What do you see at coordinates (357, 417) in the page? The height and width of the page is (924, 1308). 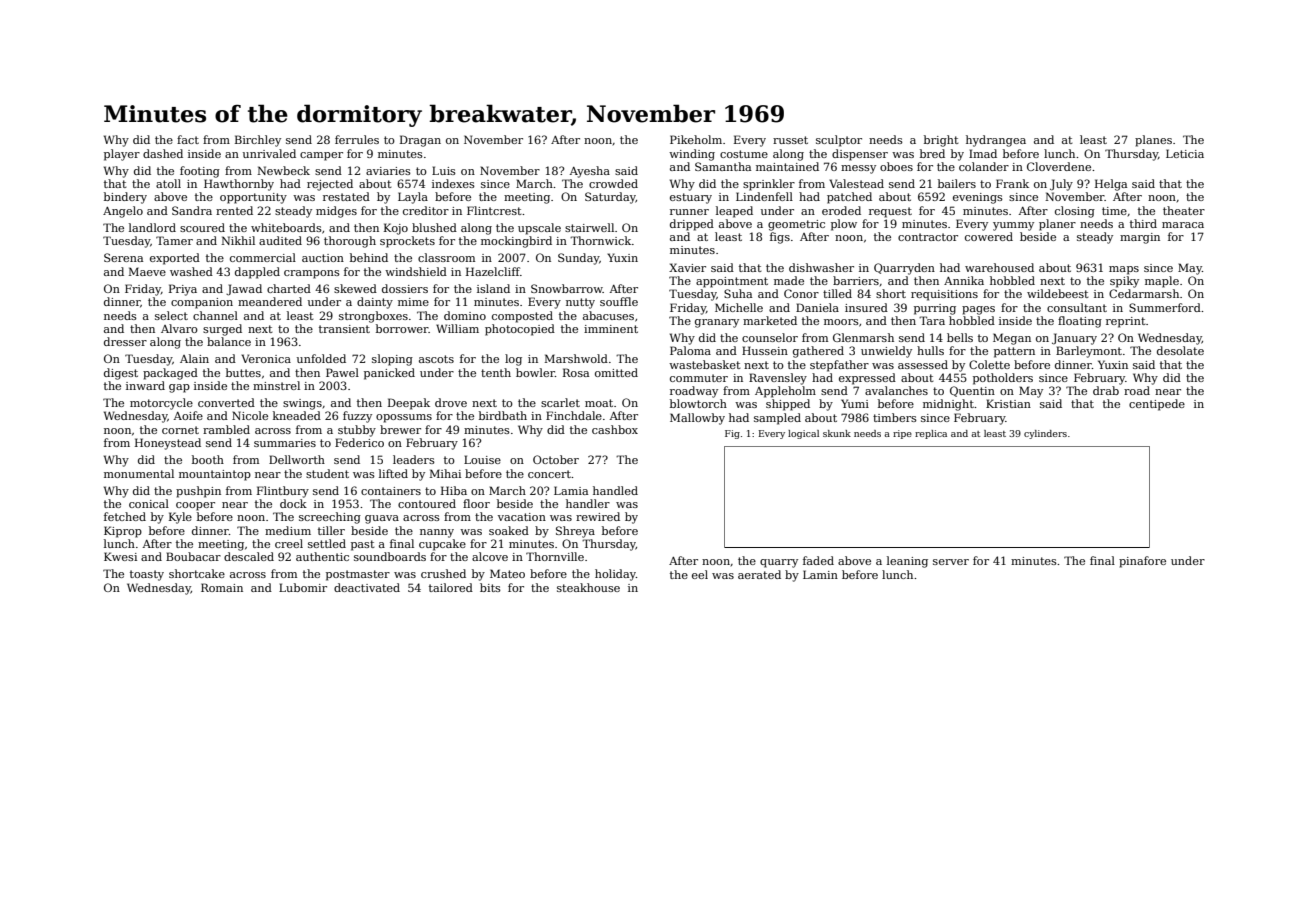 I see `fuzzy` at bounding box center [357, 417].
